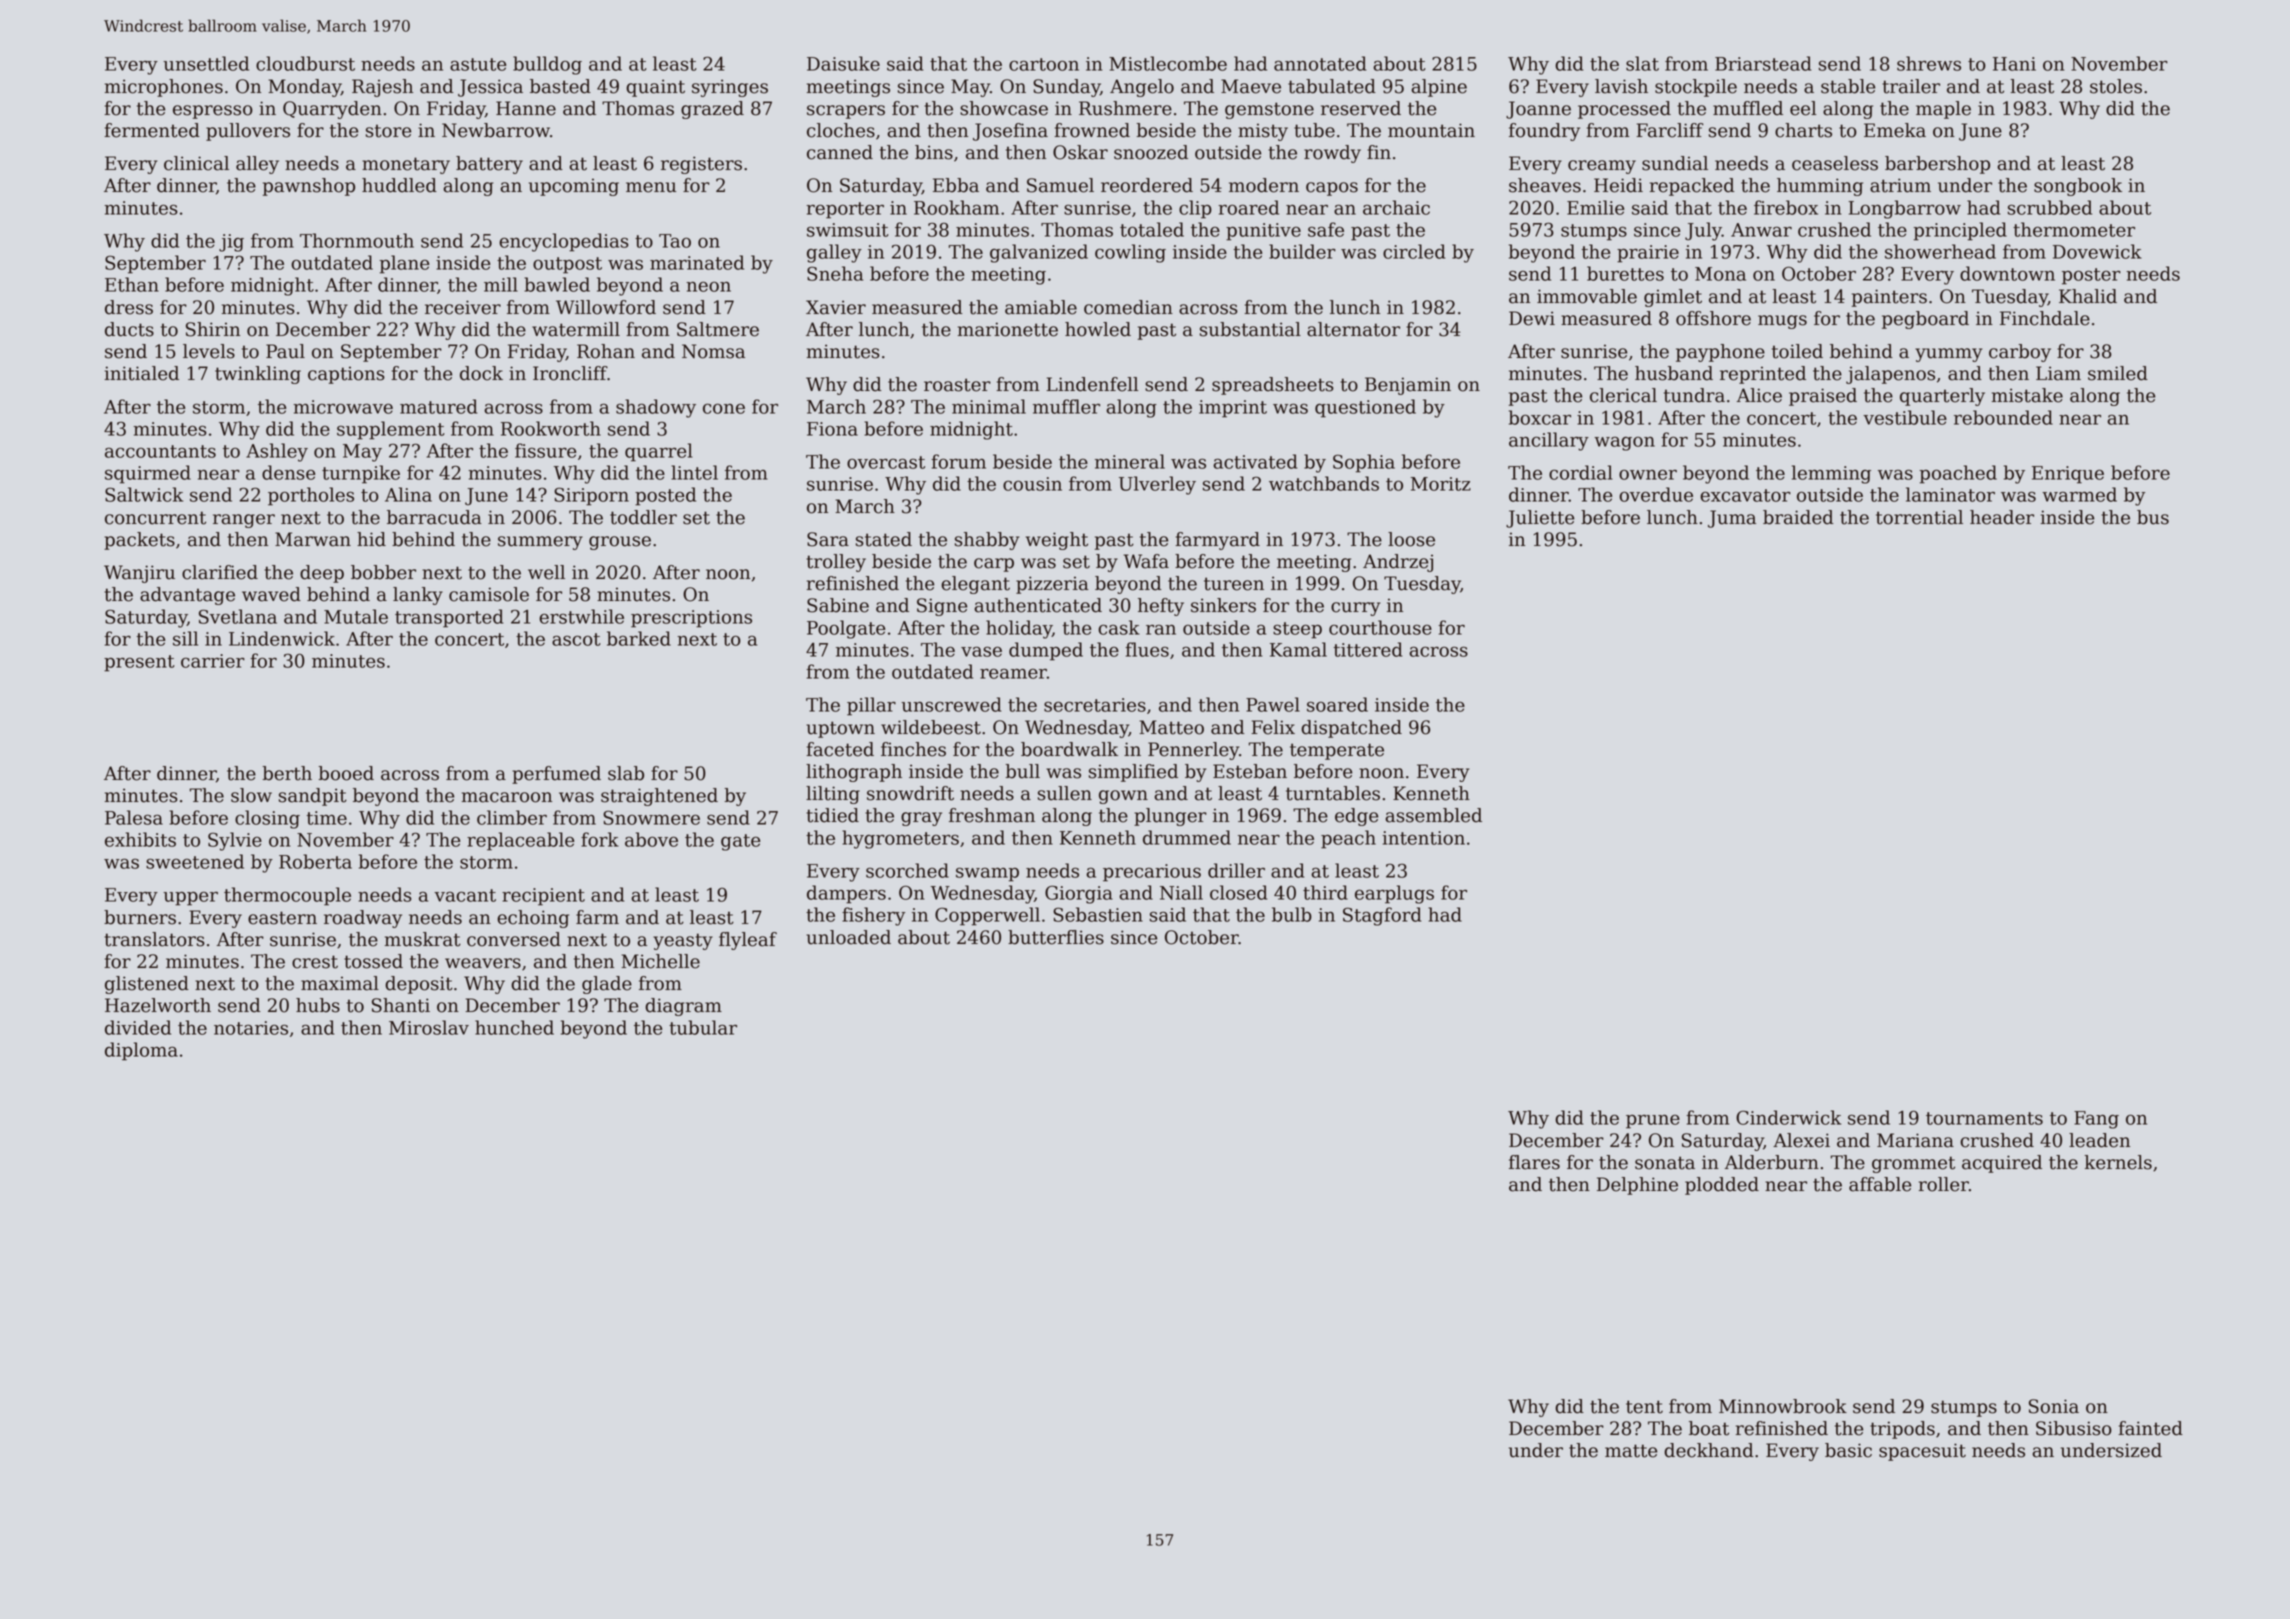  Describe the element at coordinates (2096, 1120) in the page. I see `Fang` at that location.
